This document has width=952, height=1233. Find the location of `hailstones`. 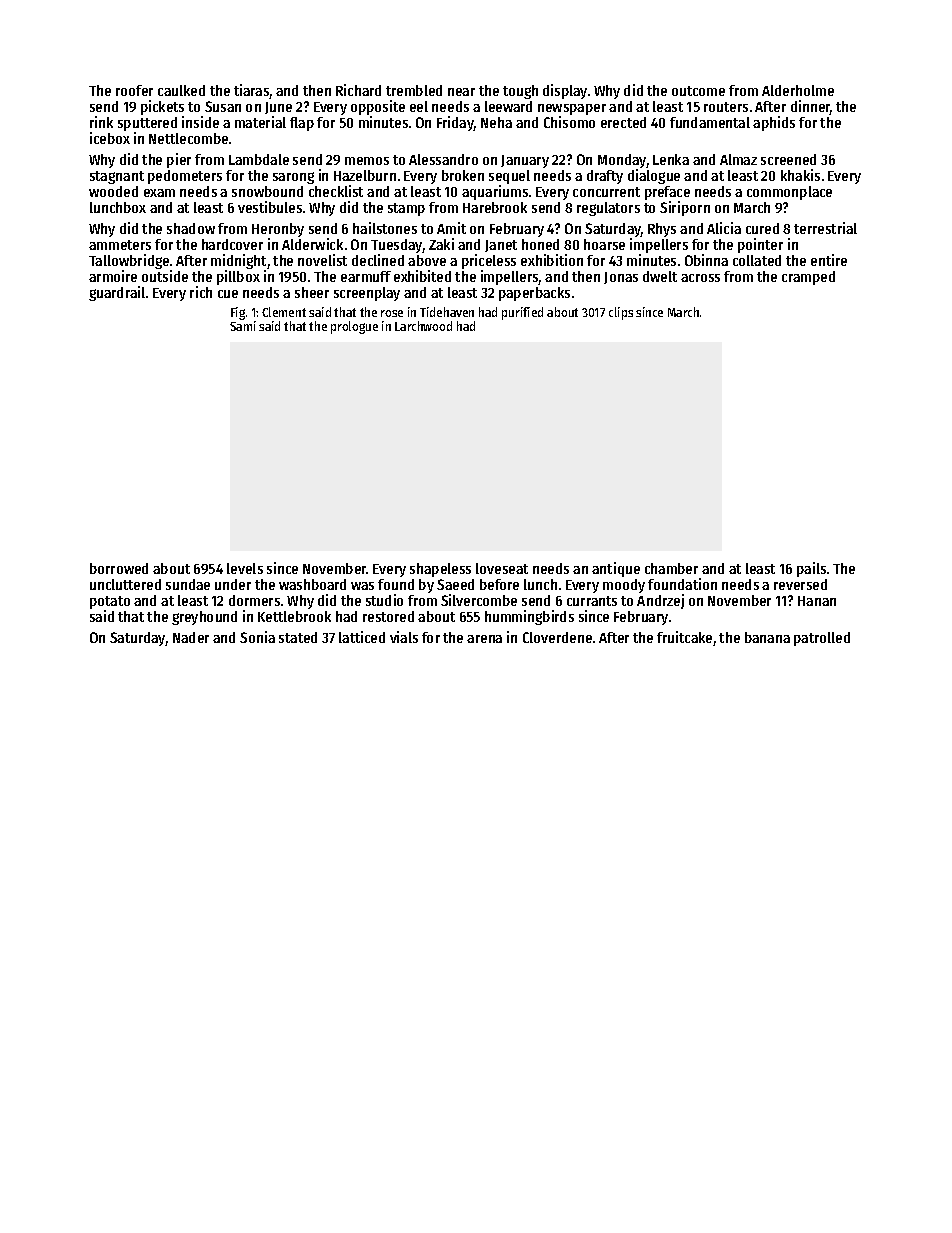

hailstones is located at coordinates (385, 228).
